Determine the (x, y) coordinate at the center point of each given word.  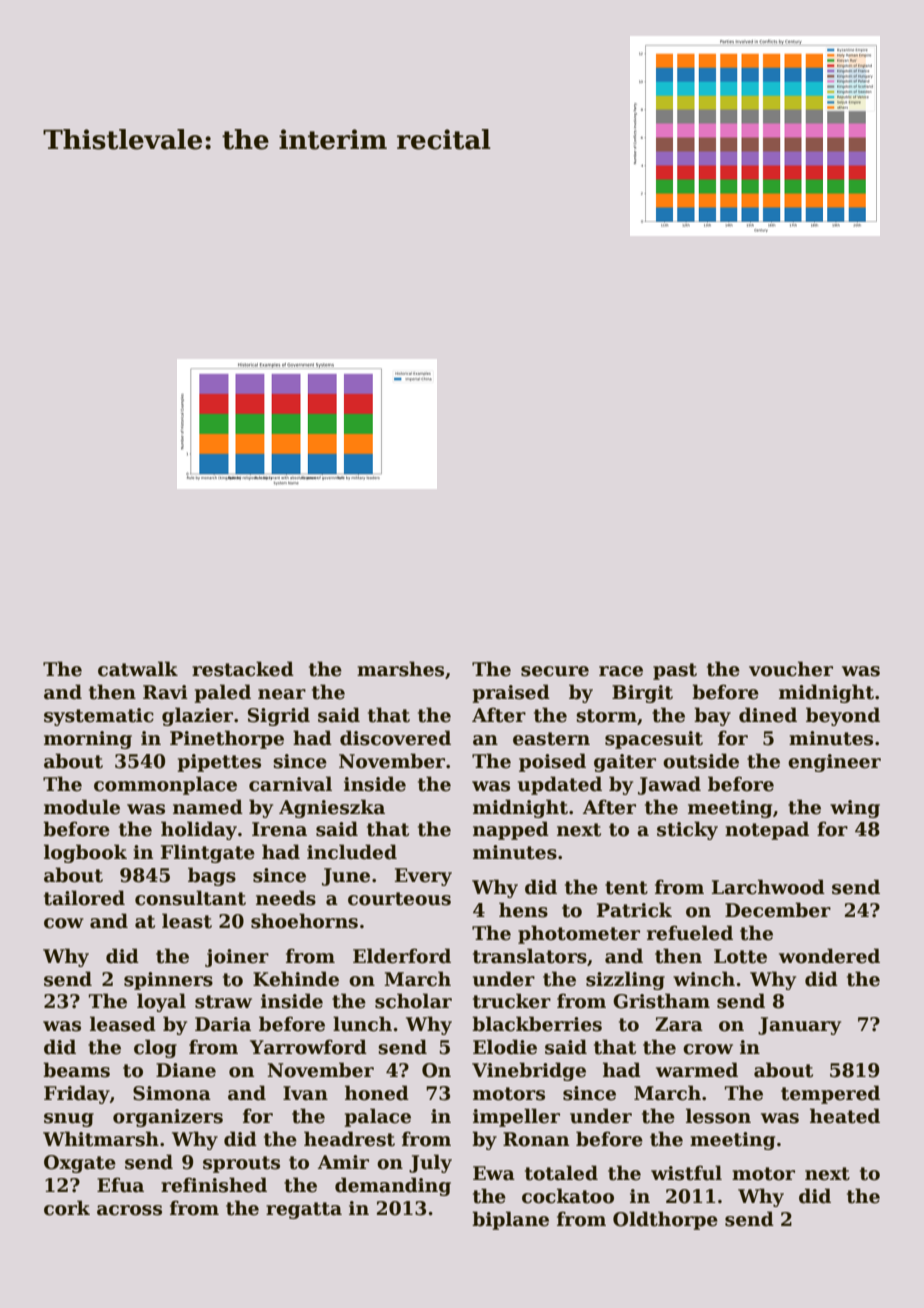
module (82, 807)
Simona (172, 1093)
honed (377, 1093)
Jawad (669, 785)
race (621, 671)
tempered (830, 1094)
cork (67, 1208)
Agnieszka (332, 808)
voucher (791, 669)
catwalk (138, 669)
